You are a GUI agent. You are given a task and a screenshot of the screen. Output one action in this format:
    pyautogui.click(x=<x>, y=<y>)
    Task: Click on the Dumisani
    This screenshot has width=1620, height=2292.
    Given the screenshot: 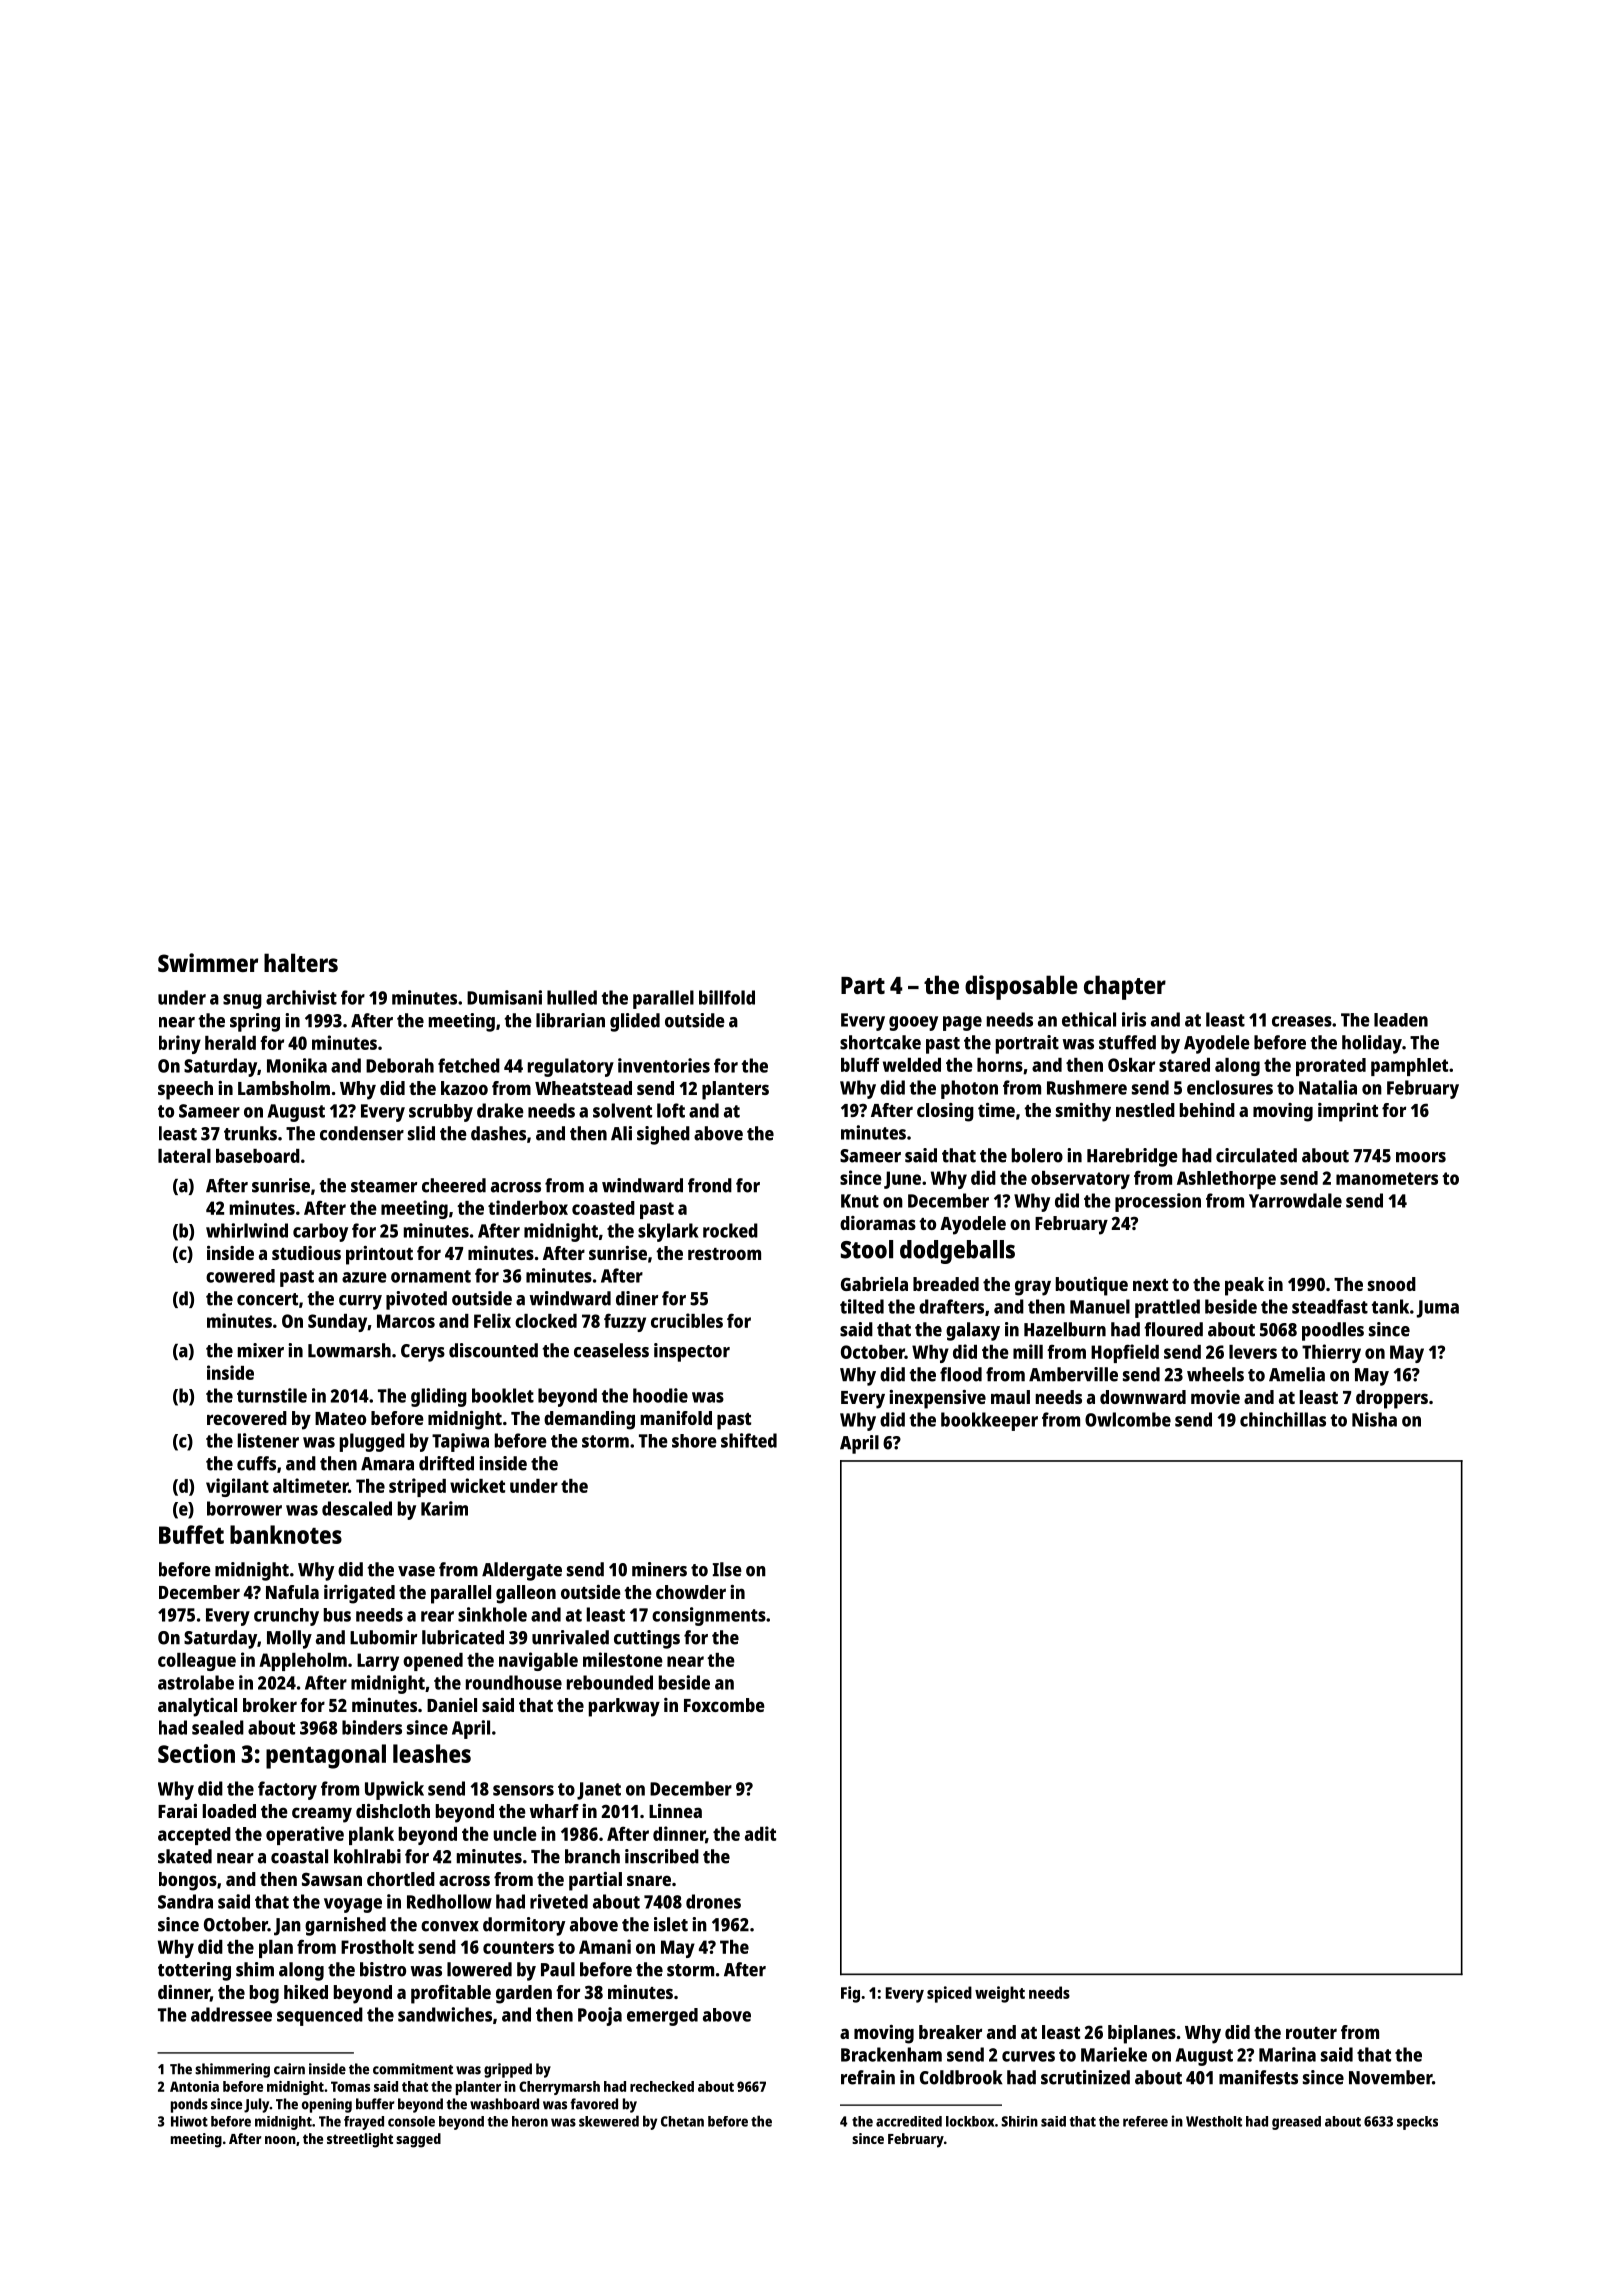 What is the action you would take?
    pyautogui.click(x=504, y=997)
